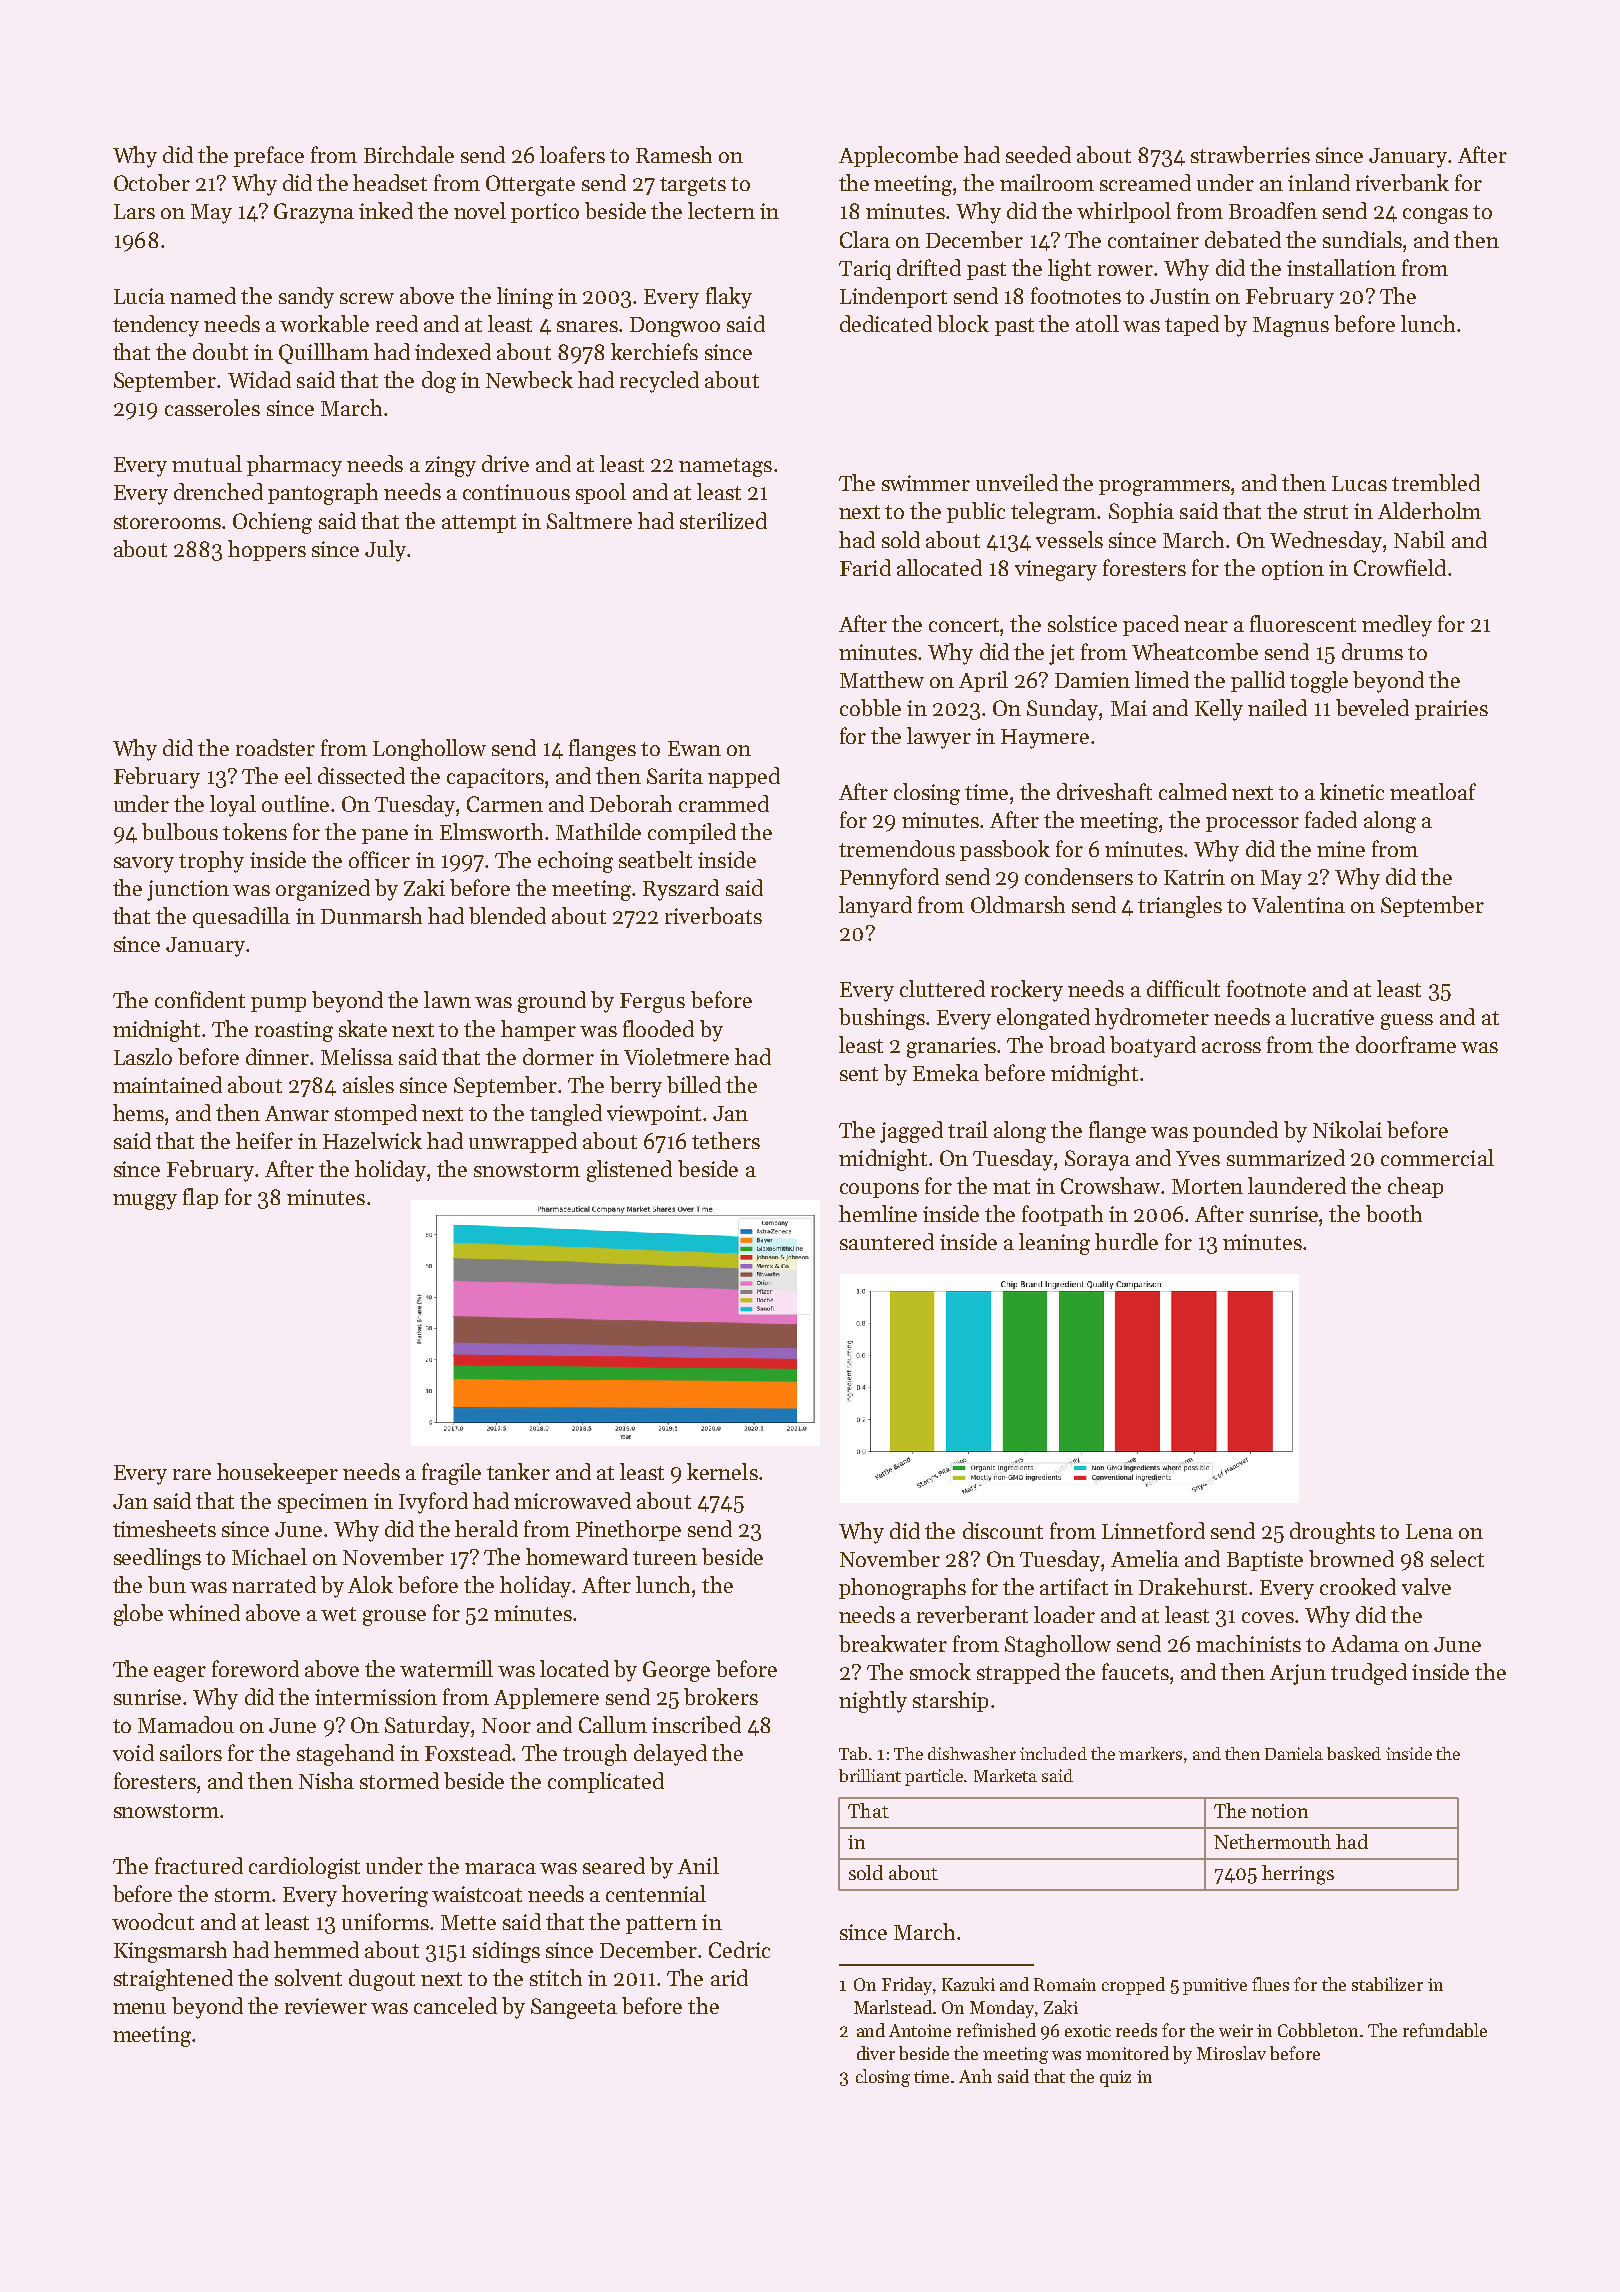  What do you see at coordinates (1097, 1160) in the document?
I see `Soraya` at bounding box center [1097, 1160].
